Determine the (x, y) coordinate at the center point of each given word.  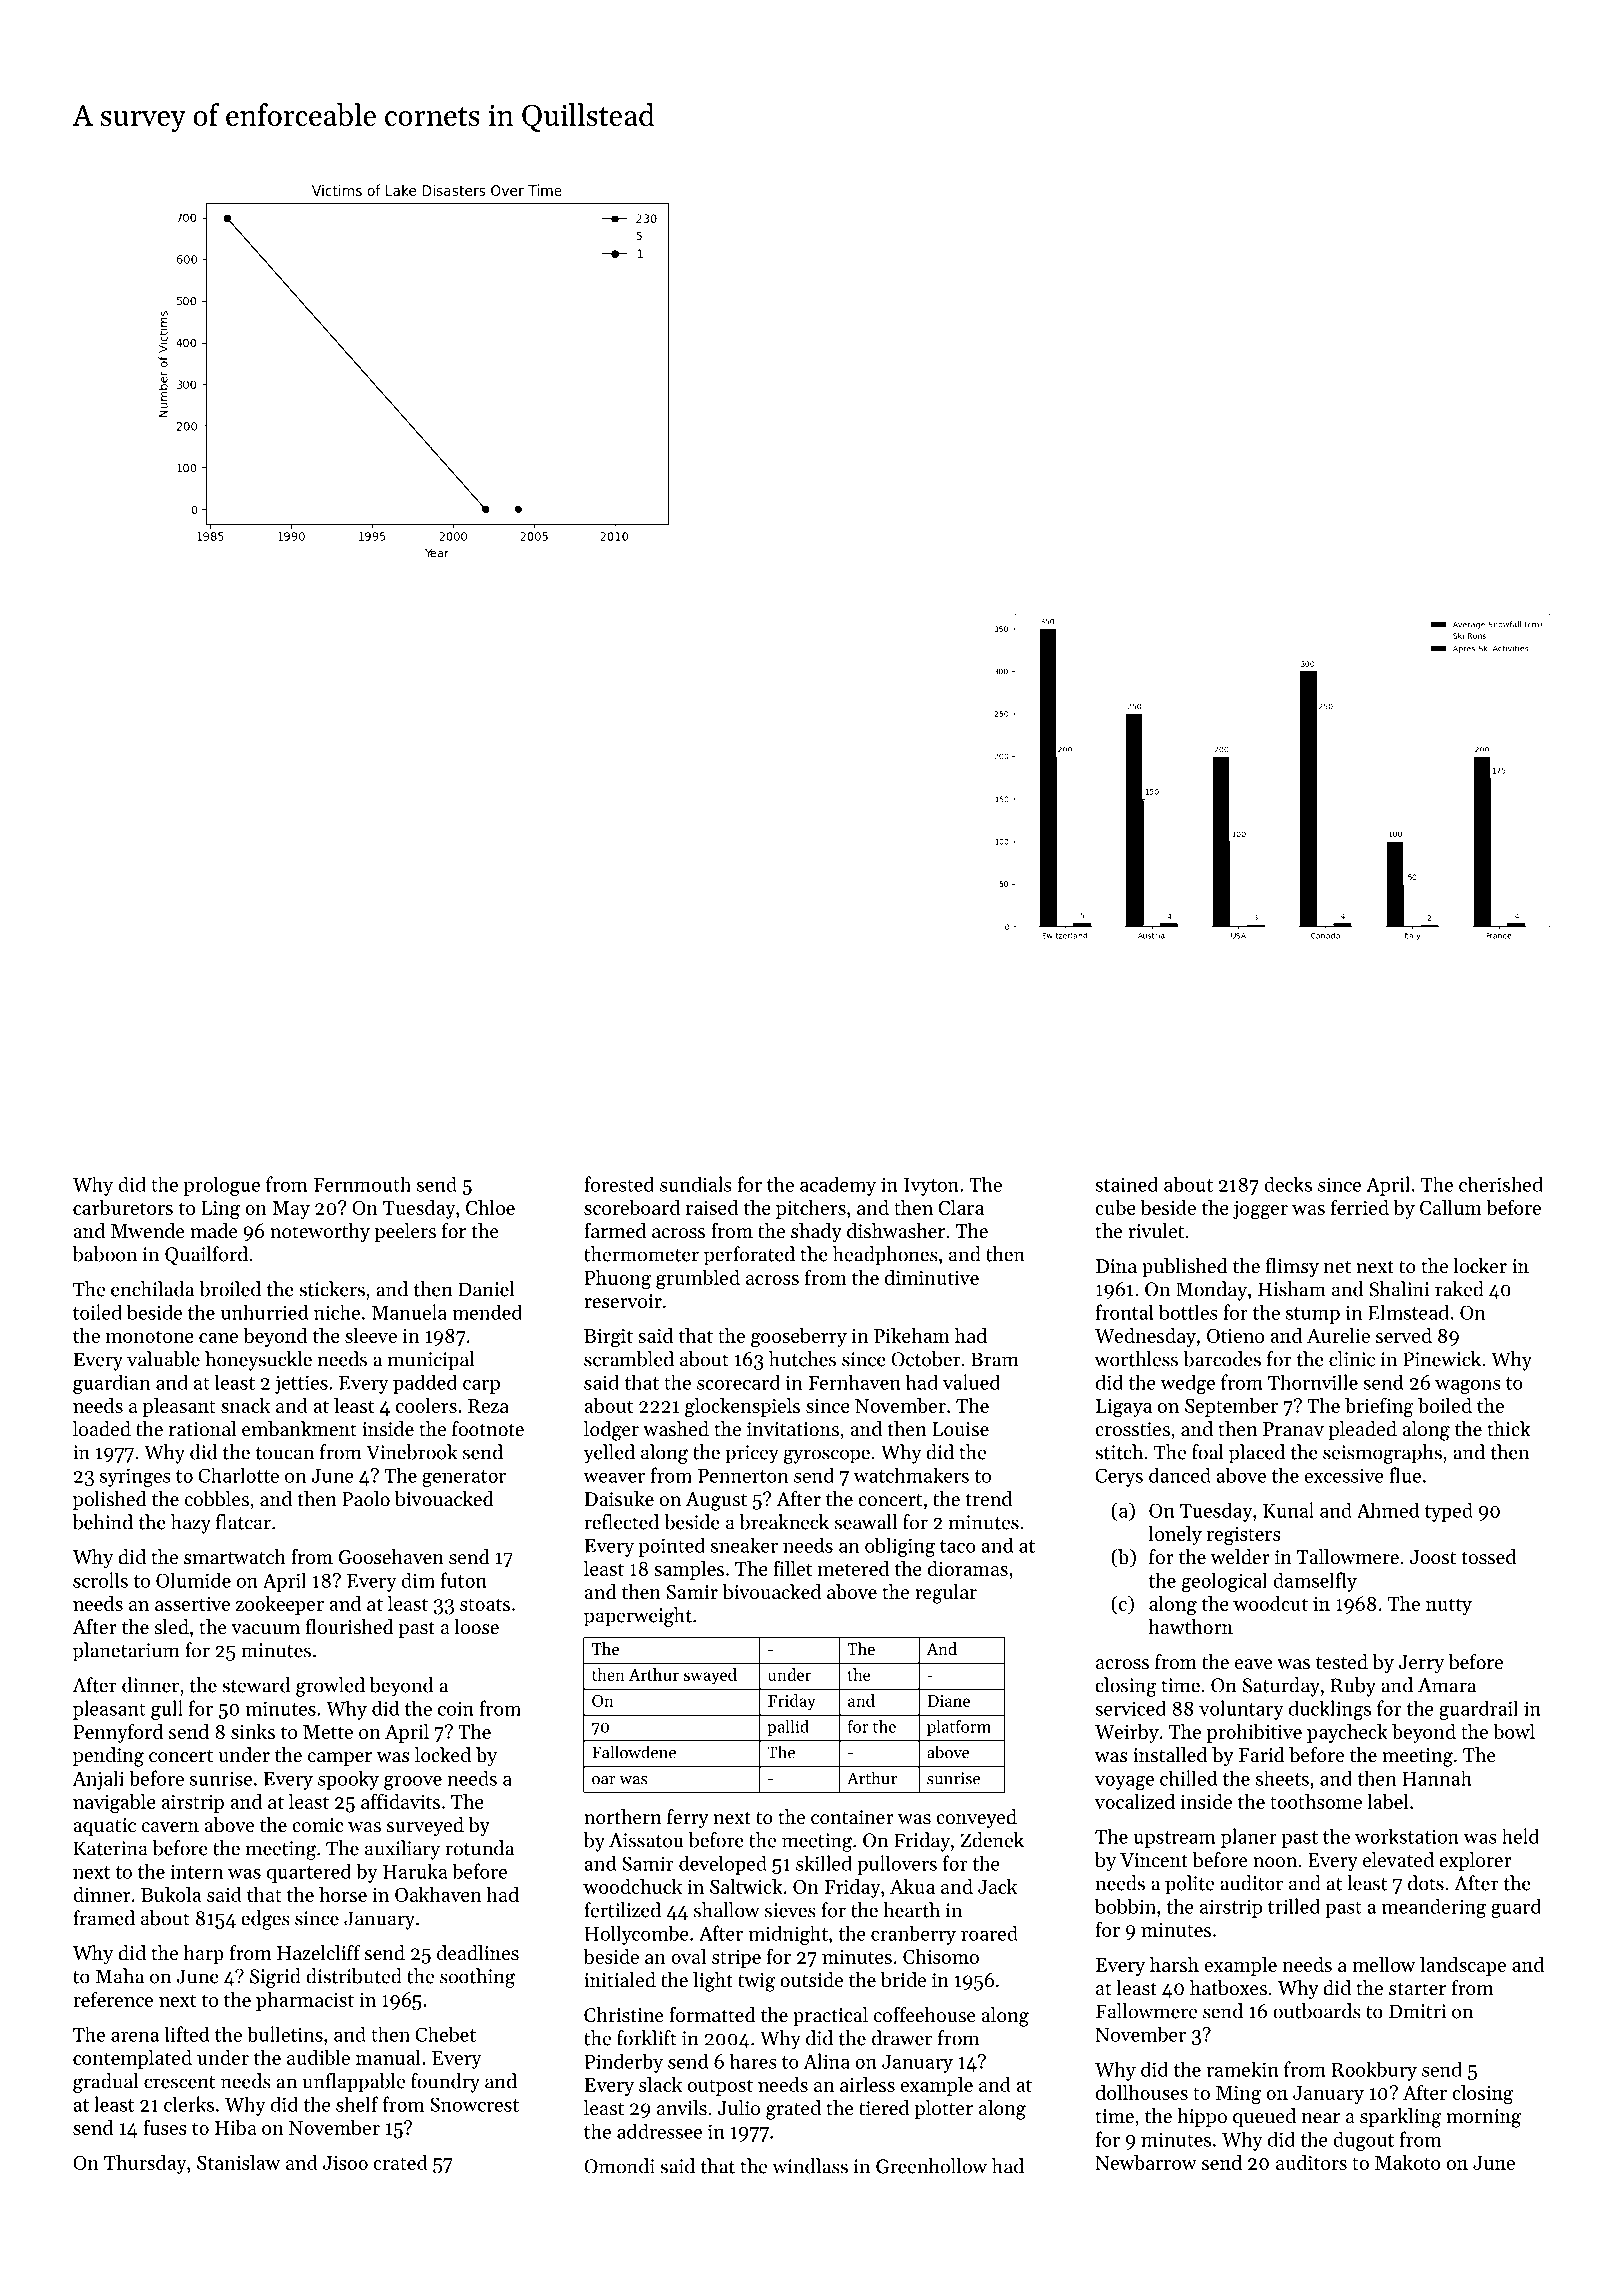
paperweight (638, 1617)
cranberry (913, 1935)
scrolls (100, 1580)
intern (196, 1871)
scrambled (629, 1359)
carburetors (123, 1207)
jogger (1260, 1210)
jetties (301, 1384)
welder (1240, 1557)
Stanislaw (238, 2162)
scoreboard (632, 1207)
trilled (1294, 1906)
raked (1459, 1289)
